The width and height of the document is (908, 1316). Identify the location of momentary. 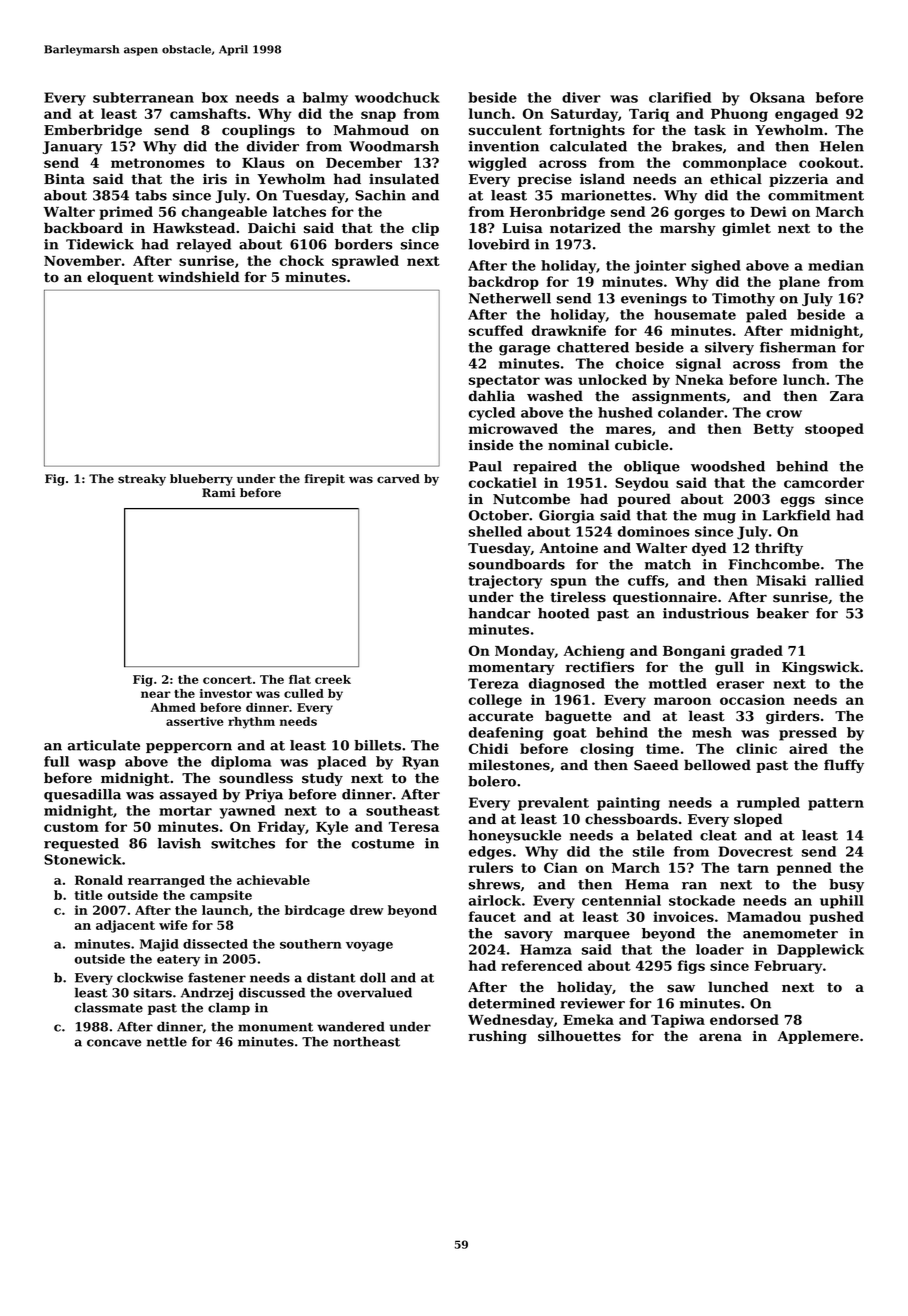
(512, 669).
